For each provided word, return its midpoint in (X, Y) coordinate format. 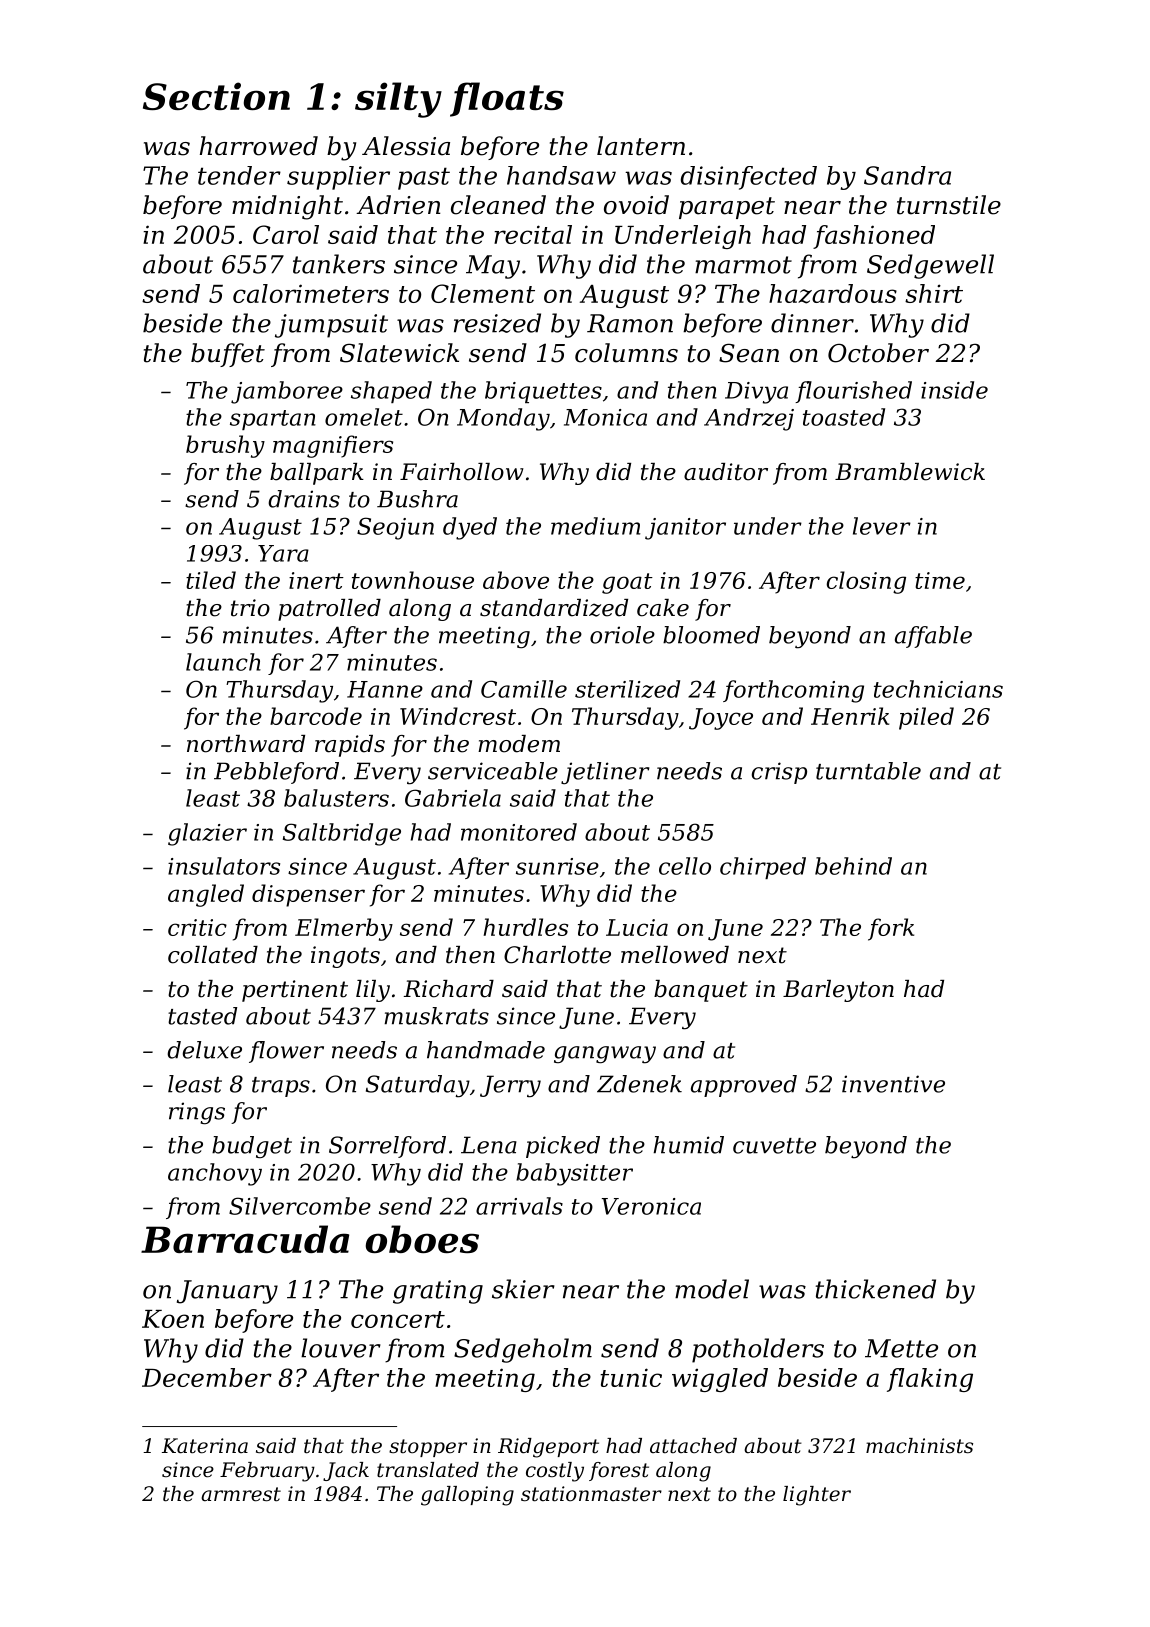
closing (866, 582)
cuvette (774, 1146)
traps (281, 1087)
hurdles (525, 927)
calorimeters (311, 293)
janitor (685, 529)
